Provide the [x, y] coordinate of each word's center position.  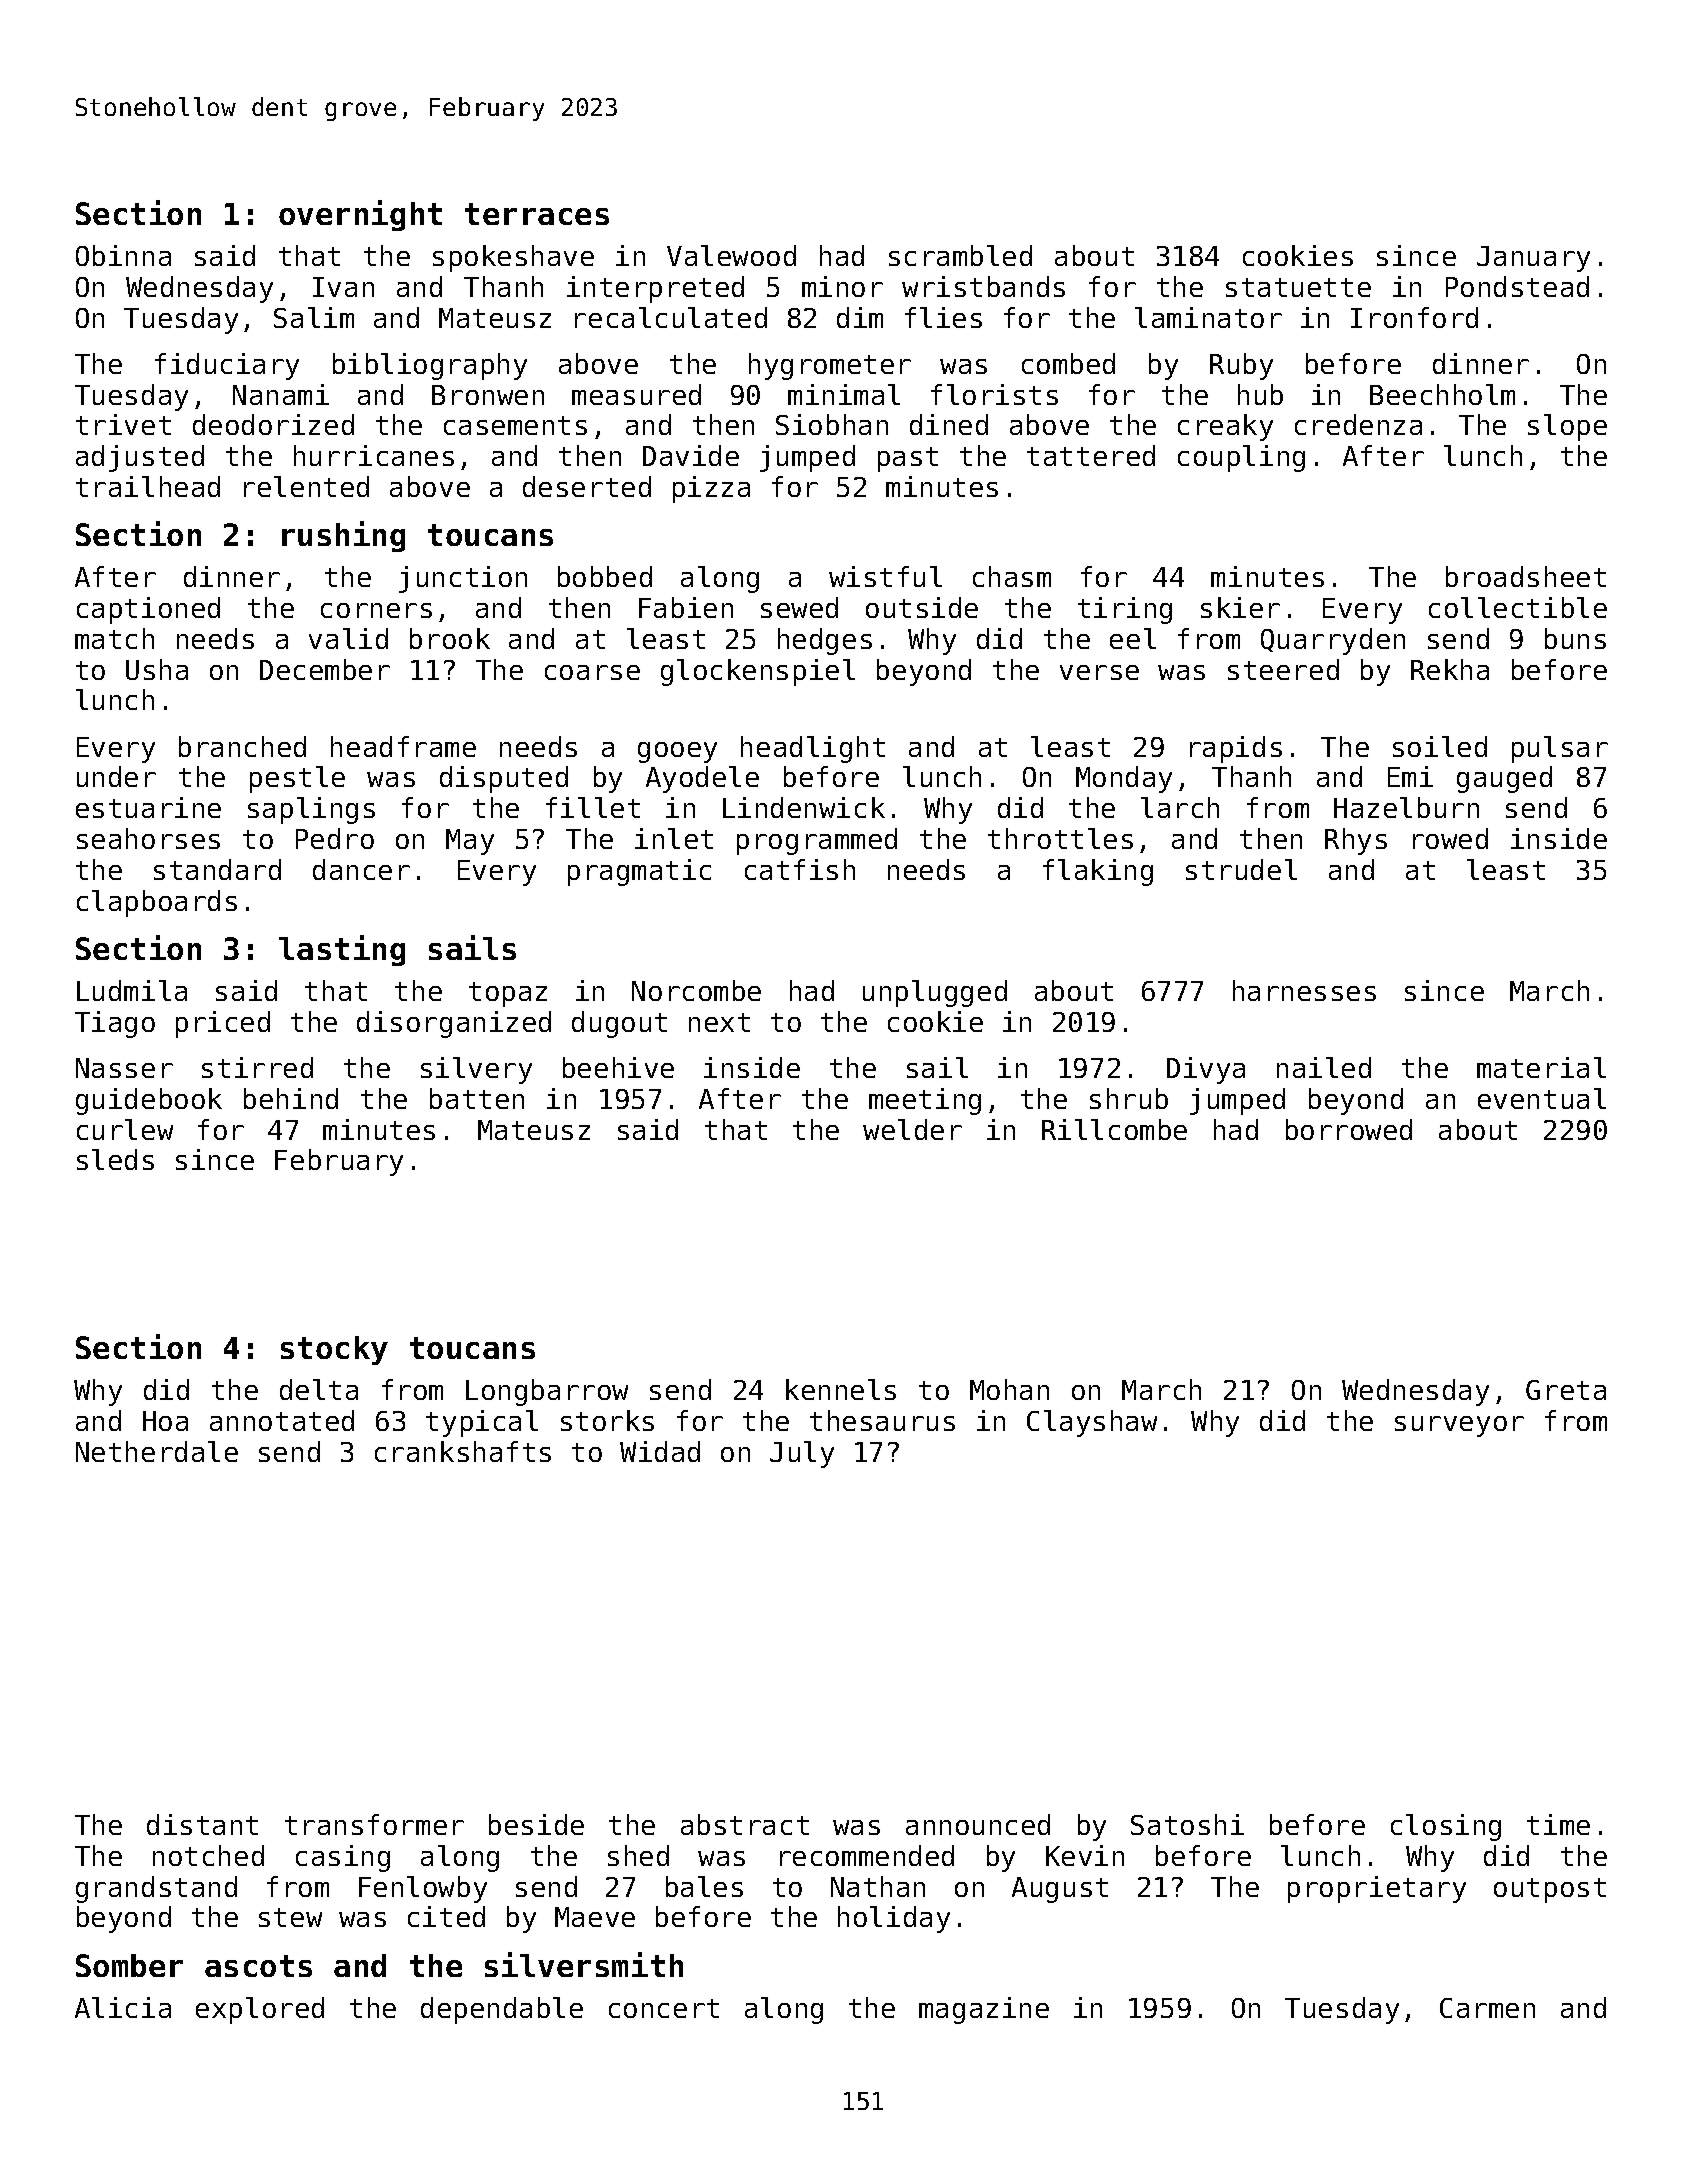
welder [912, 1129]
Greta [1566, 1390]
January [1533, 259]
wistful [885, 576]
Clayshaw [1092, 1423]
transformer [374, 1824]
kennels [841, 1389]
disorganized [454, 1024]
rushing [343, 536]
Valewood [731, 255]
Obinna [123, 255]
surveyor [1459, 1426]
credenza [1358, 424]
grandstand [156, 1889]
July [802, 1454]
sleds [115, 1159]
